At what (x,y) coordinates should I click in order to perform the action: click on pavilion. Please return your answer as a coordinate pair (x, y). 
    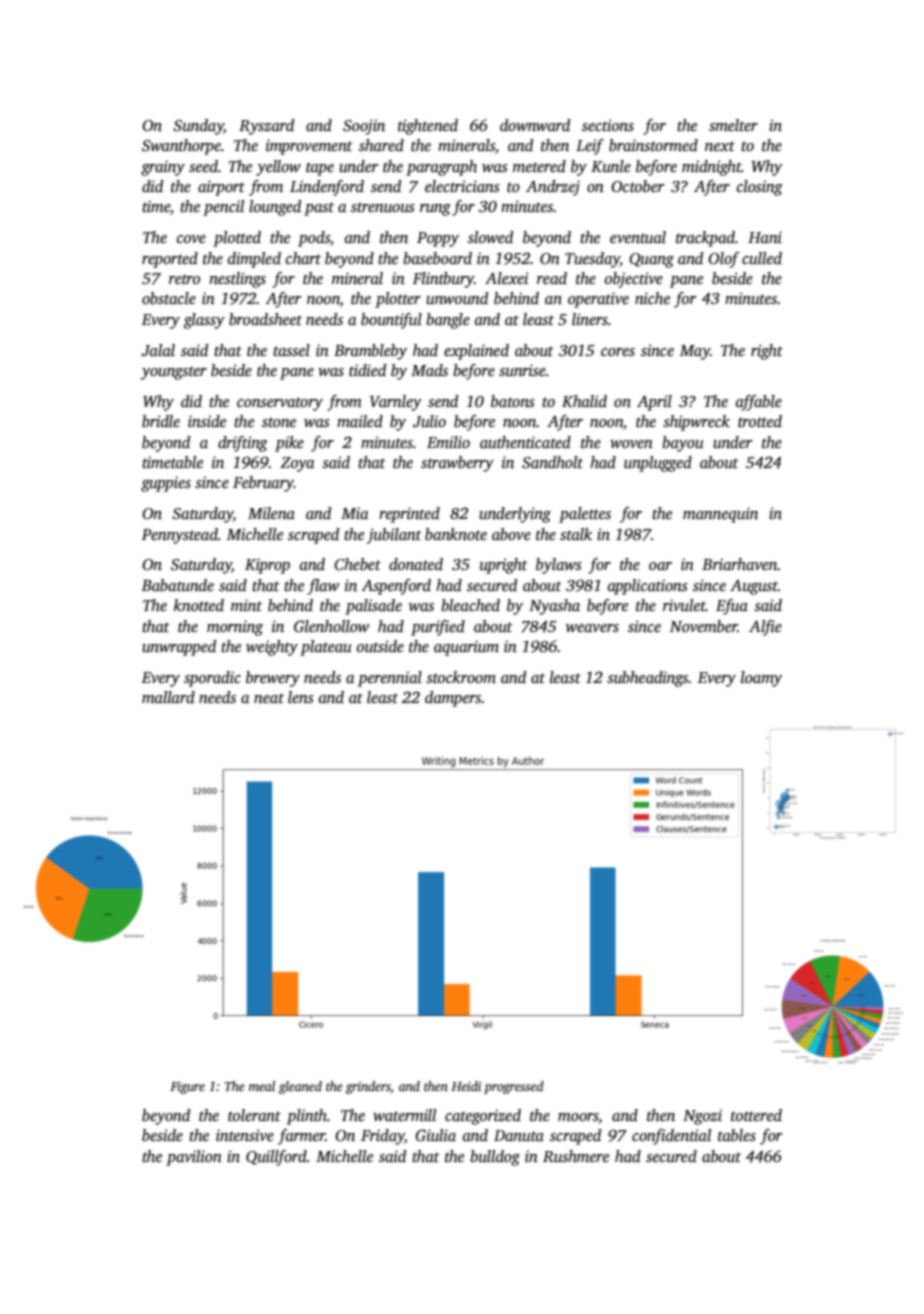
    Looking at the image, I should click on (194, 1158).
